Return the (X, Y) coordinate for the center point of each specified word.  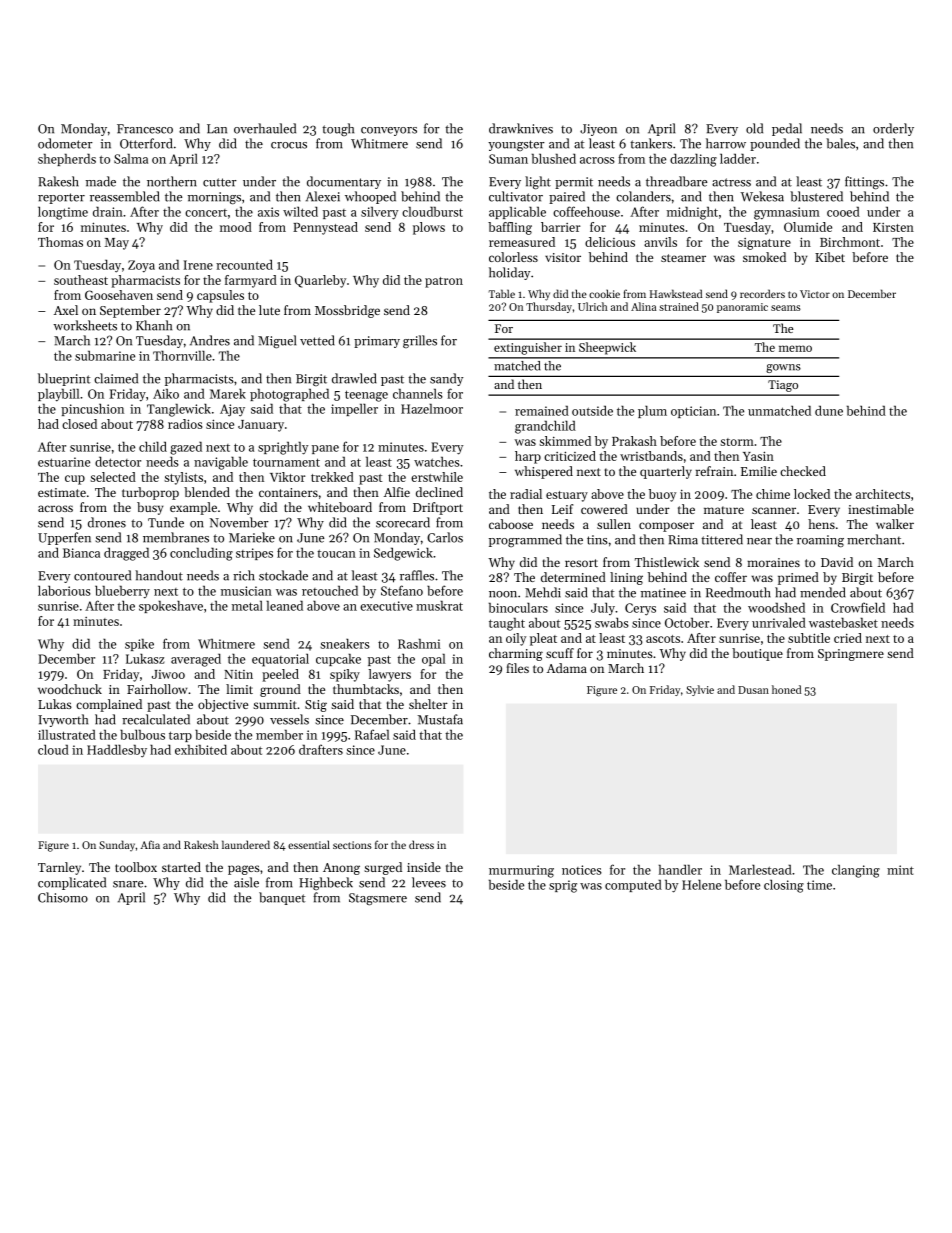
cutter (220, 182)
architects (883, 494)
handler (680, 869)
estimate (62, 492)
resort (581, 563)
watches (437, 462)
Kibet (830, 257)
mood (236, 227)
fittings (864, 182)
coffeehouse (586, 211)
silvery (379, 213)
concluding (201, 554)
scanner (774, 510)
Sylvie (700, 690)
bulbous (142, 734)
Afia (150, 844)
